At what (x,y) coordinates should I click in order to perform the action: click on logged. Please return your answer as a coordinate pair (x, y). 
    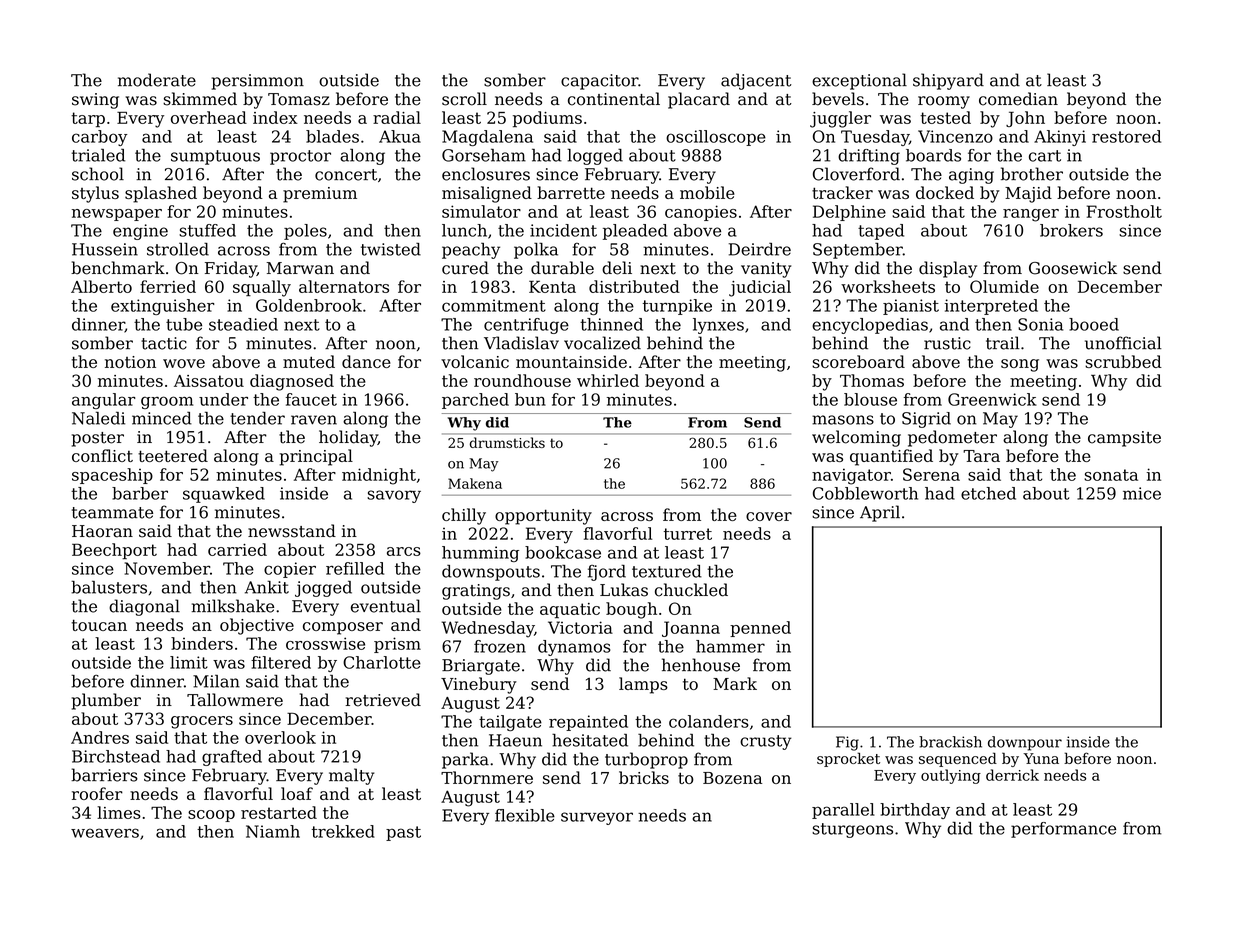
    Looking at the image, I should click on (595, 156).
